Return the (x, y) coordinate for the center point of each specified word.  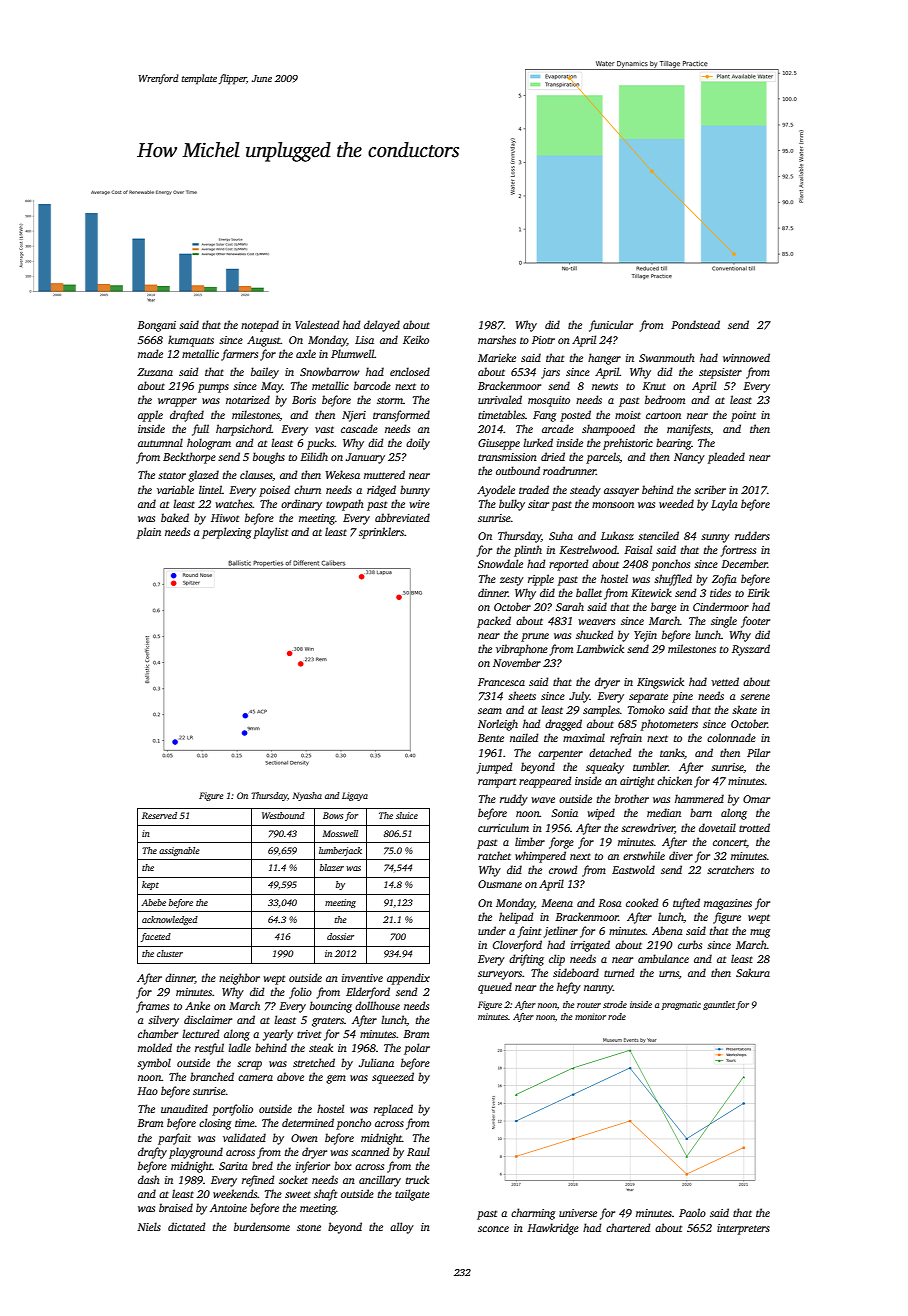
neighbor (239, 979)
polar (417, 1049)
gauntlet (719, 1005)
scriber (710, 489)
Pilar (758, 752)
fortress (738, 551)
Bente (491, 738)
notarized (248, 399)
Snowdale (500, 563)
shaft (325, 1195)
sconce (493, 1229)
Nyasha (307, 796)
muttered (384, 474)
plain (149, 533)
